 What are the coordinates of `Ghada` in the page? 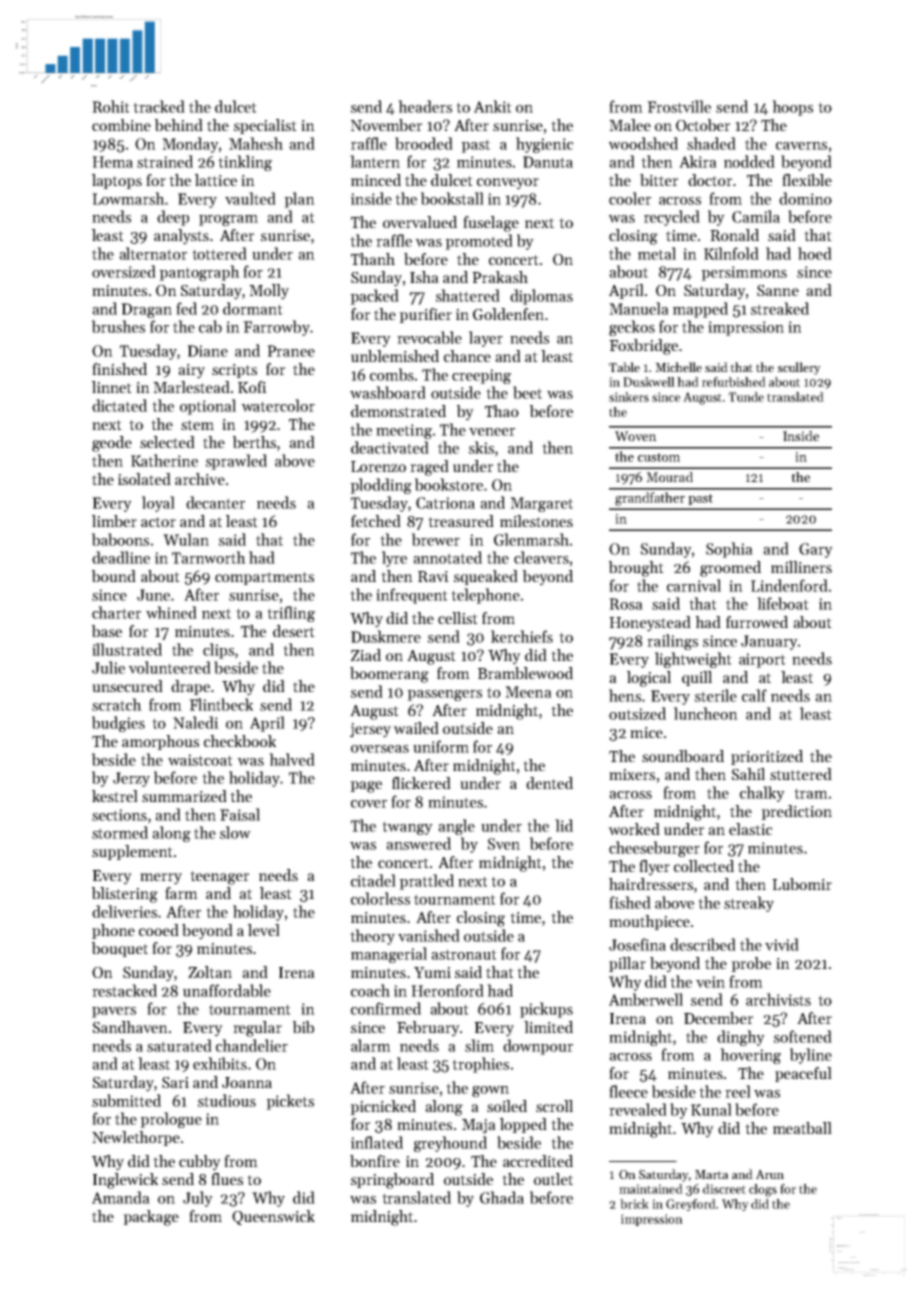 It's located at (502, 1197).
